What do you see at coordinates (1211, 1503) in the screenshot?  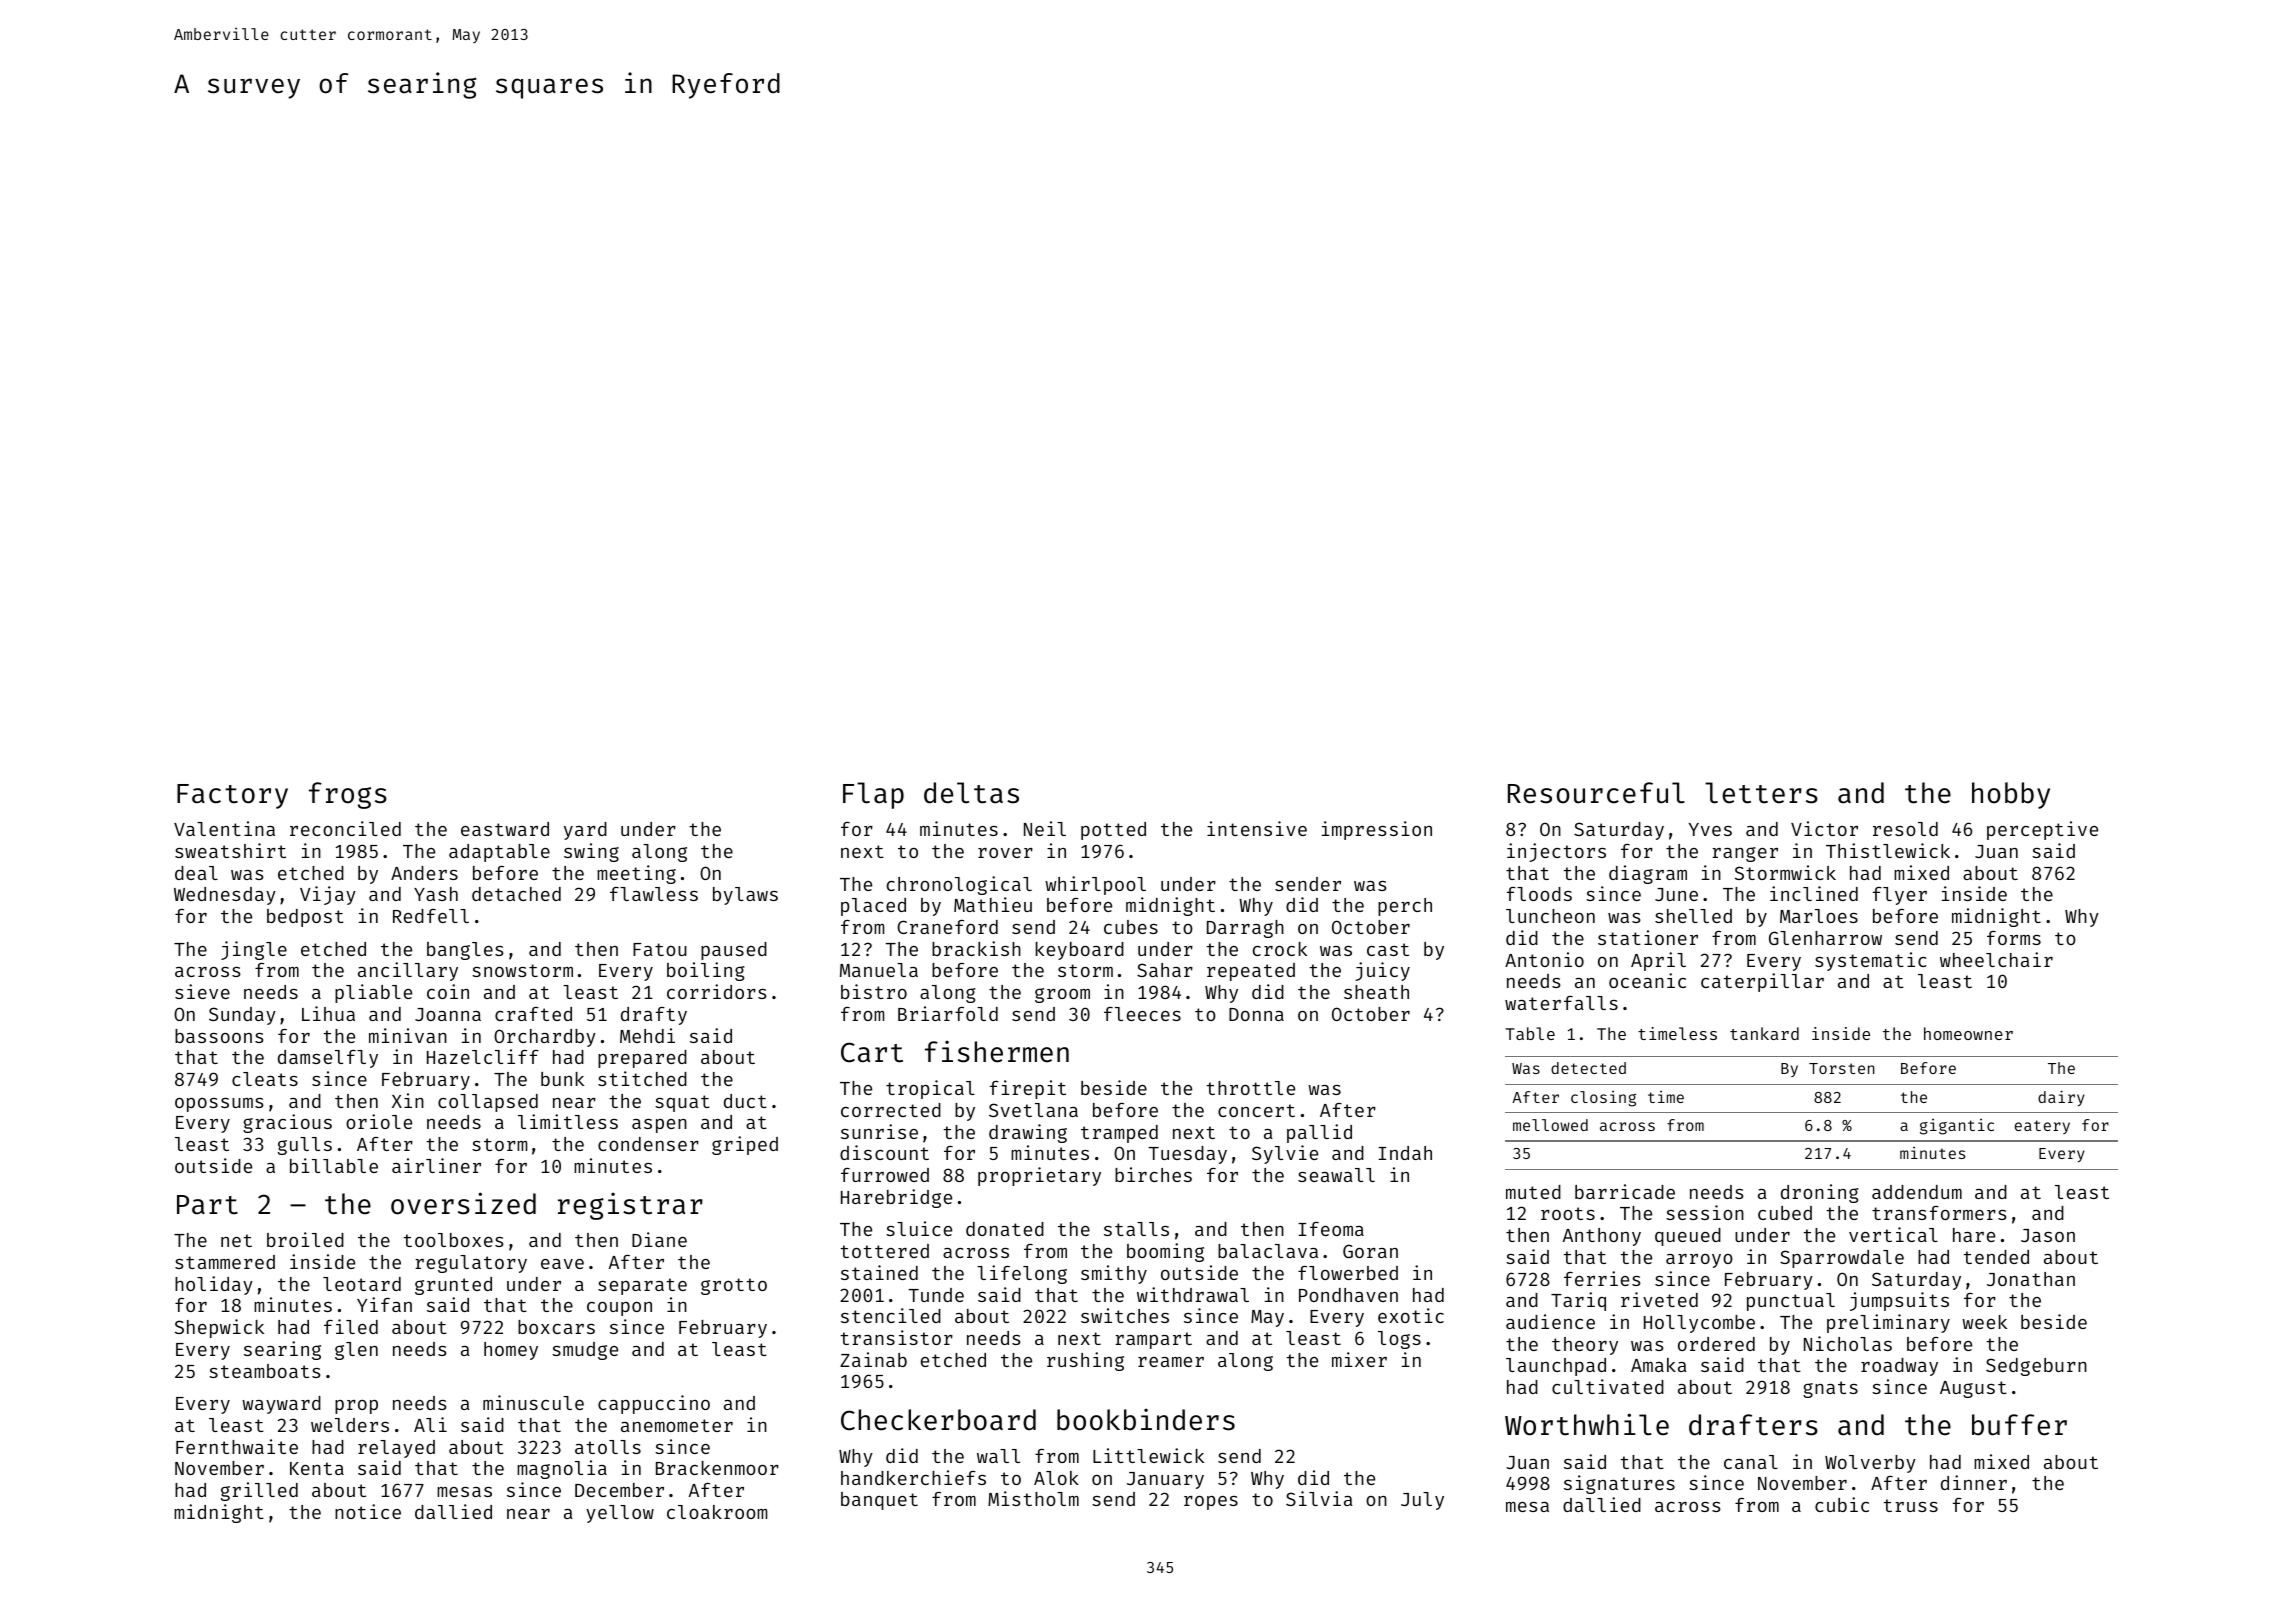 I see `ropes` at bounding box center [1211, 1503].
